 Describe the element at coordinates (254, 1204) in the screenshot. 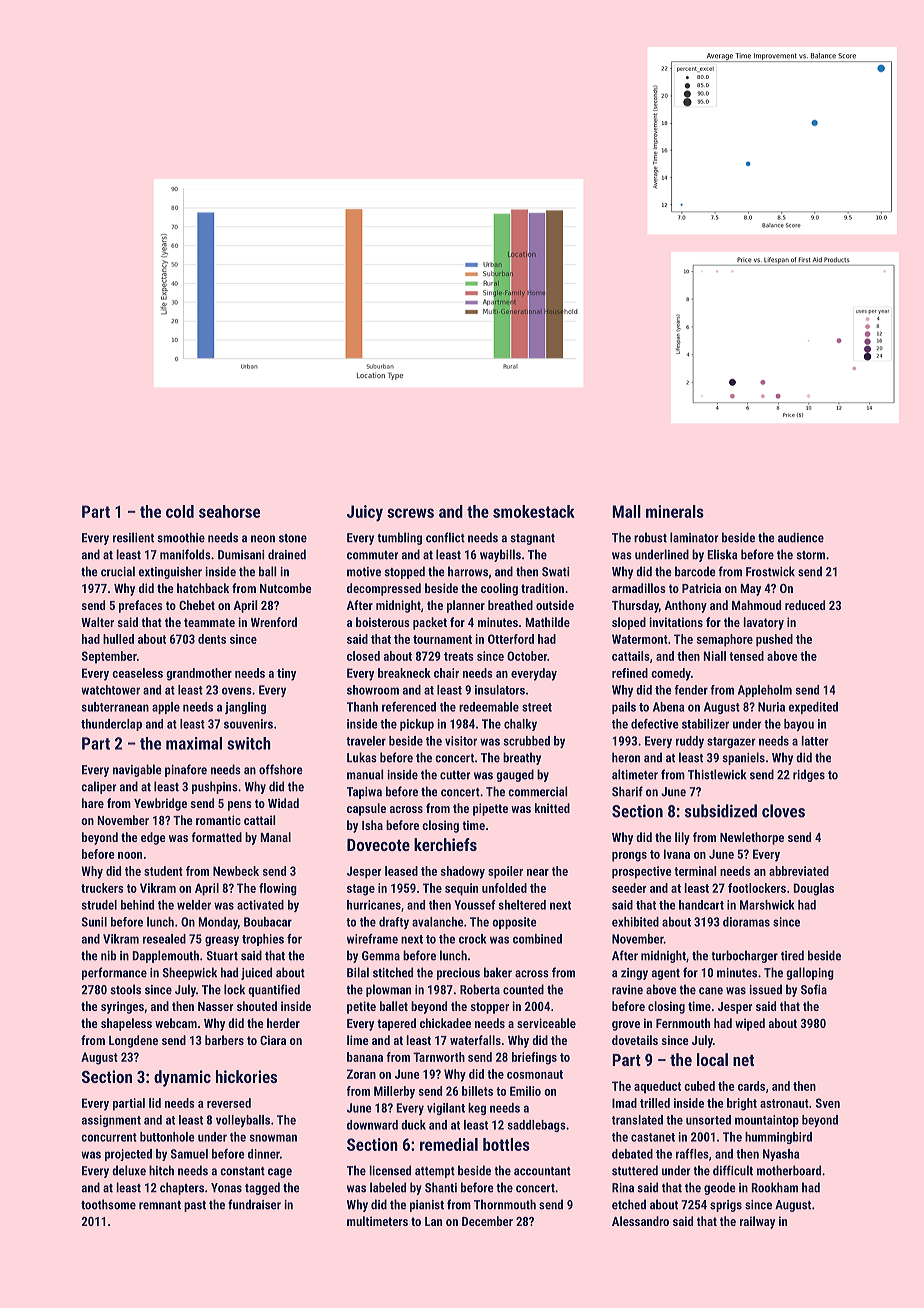

I see `fundraiser` at that location.
